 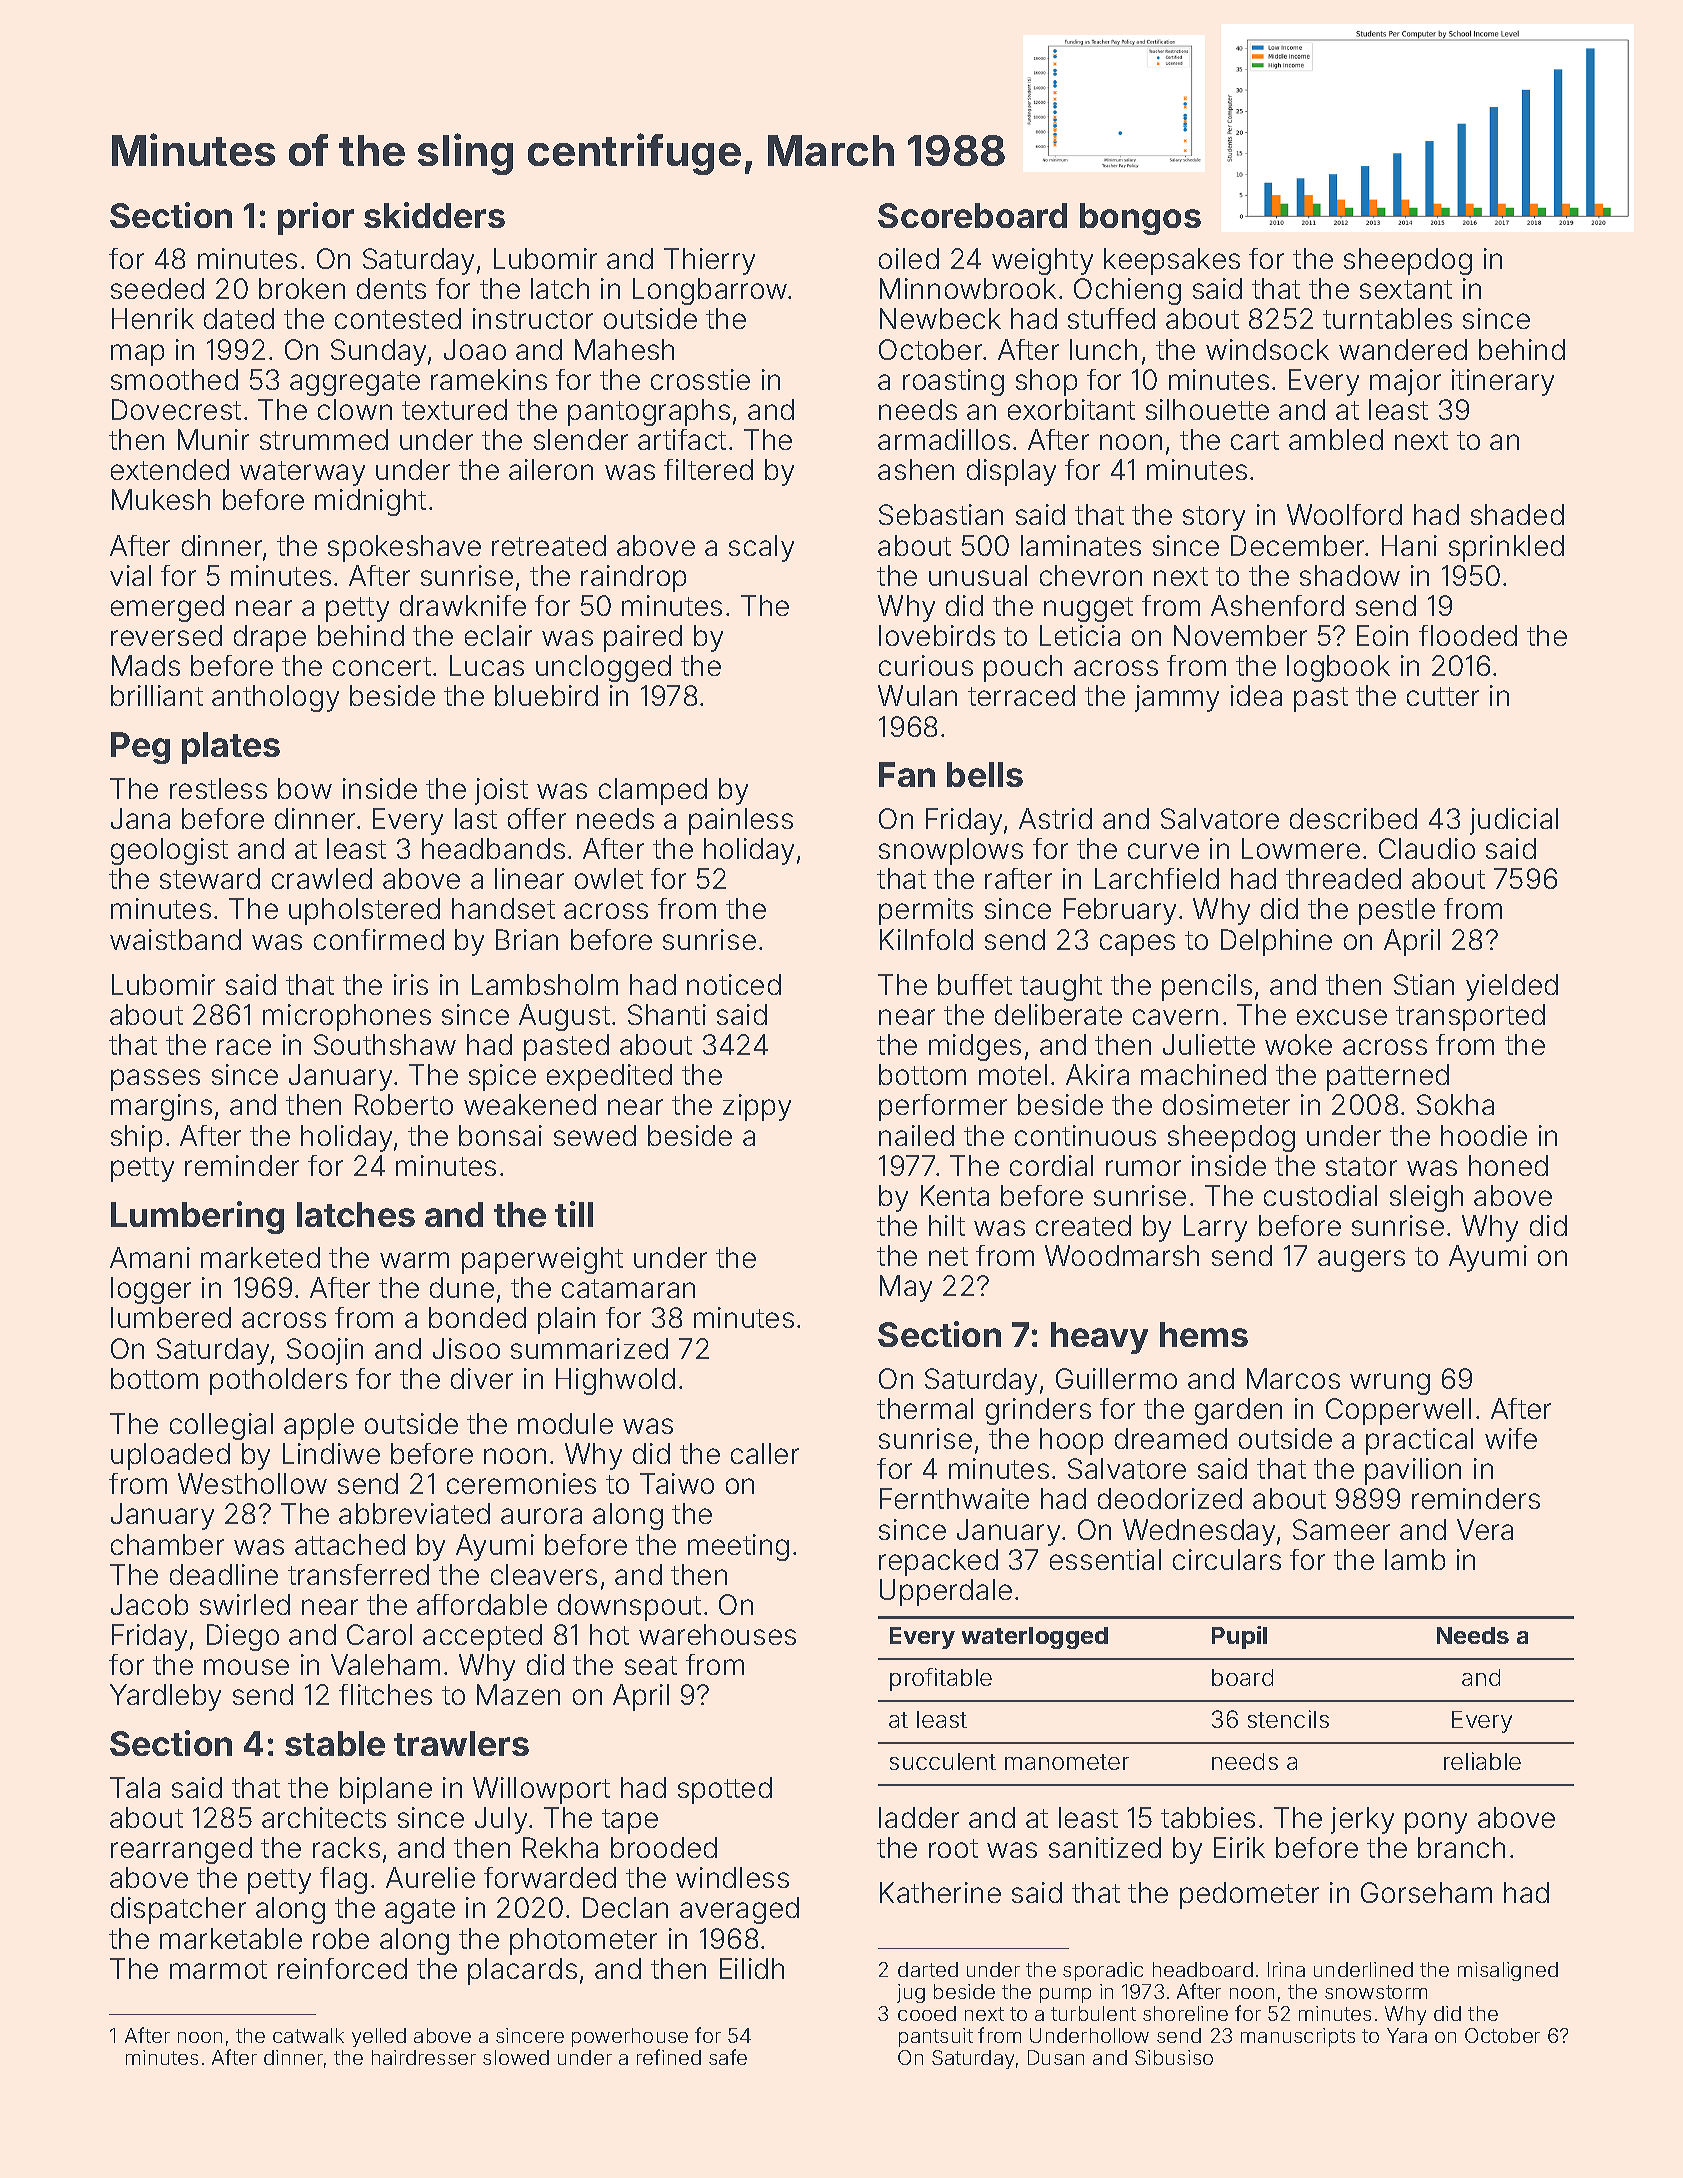 I want to click on oiled, so click(x=909, y=258).
